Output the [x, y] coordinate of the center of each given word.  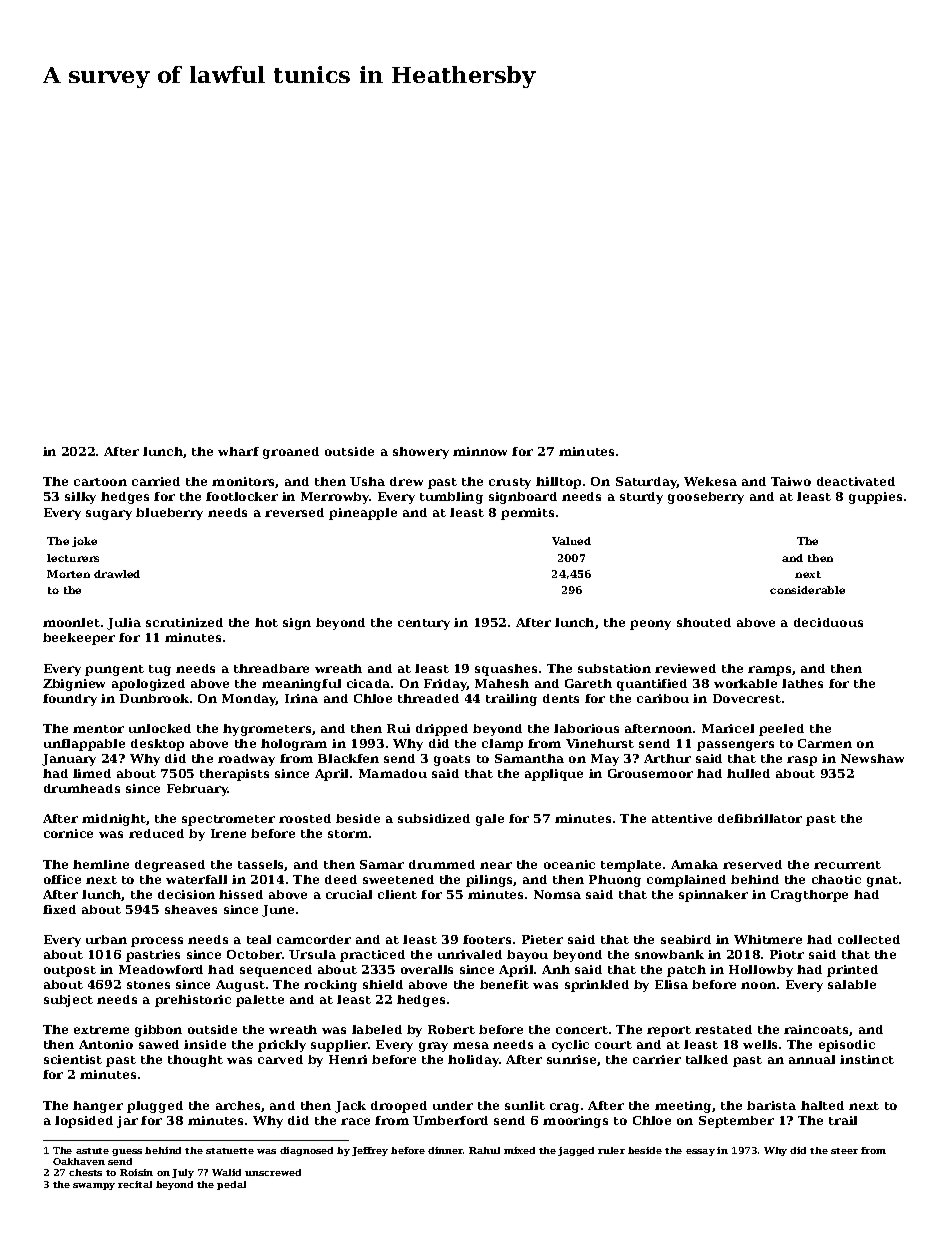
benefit [504, 984]
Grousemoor [650, 773]
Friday [445, 685]
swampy [94, 1186]
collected [869, 939]
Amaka [694, 864]
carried [156, 481]
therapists [234, 775]
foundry [70, 700]
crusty [510, 483]
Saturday [646, 483]
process [157, 942]
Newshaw [872, 758]
